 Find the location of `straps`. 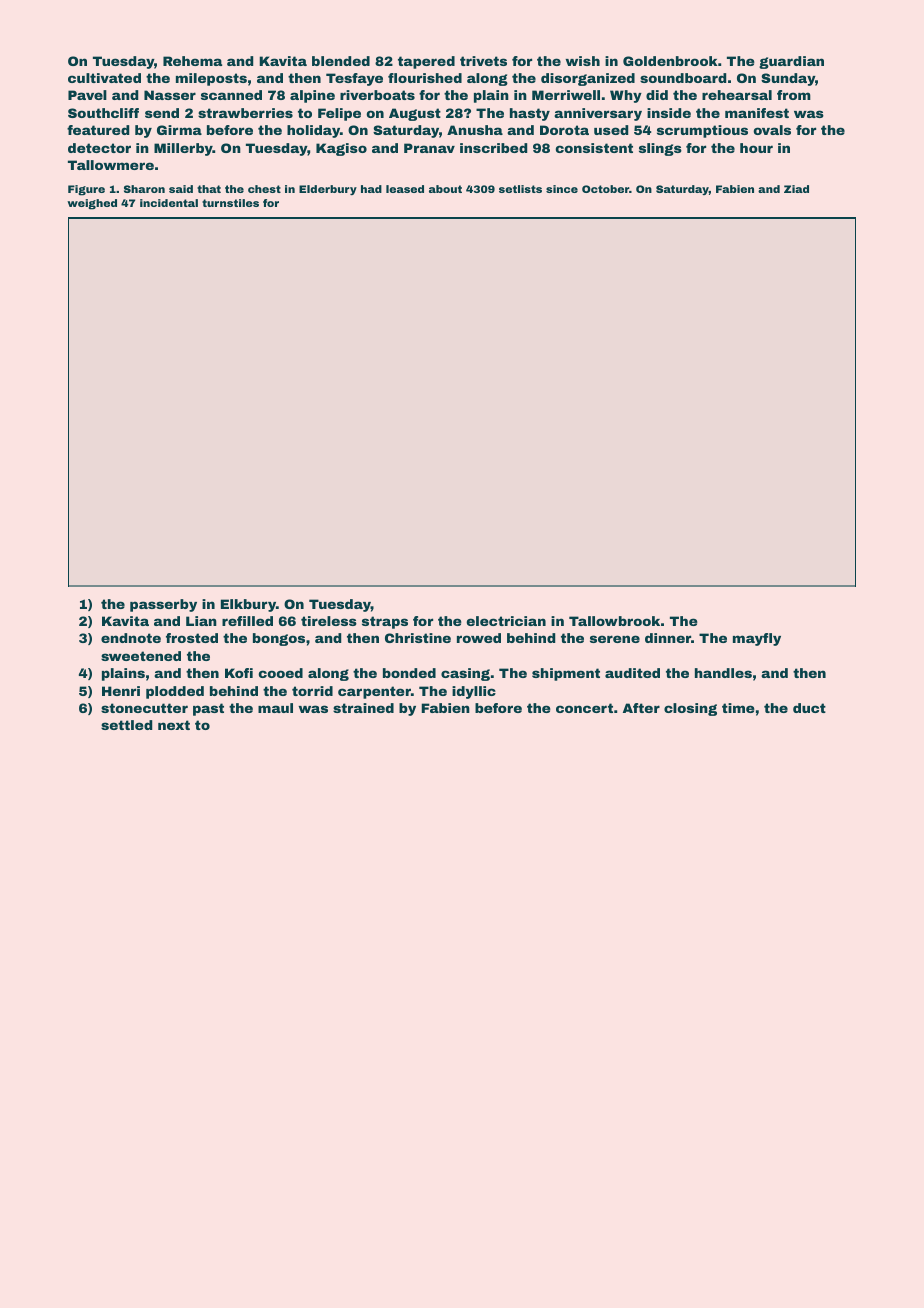

straps is located at coordinates (385, 622).
